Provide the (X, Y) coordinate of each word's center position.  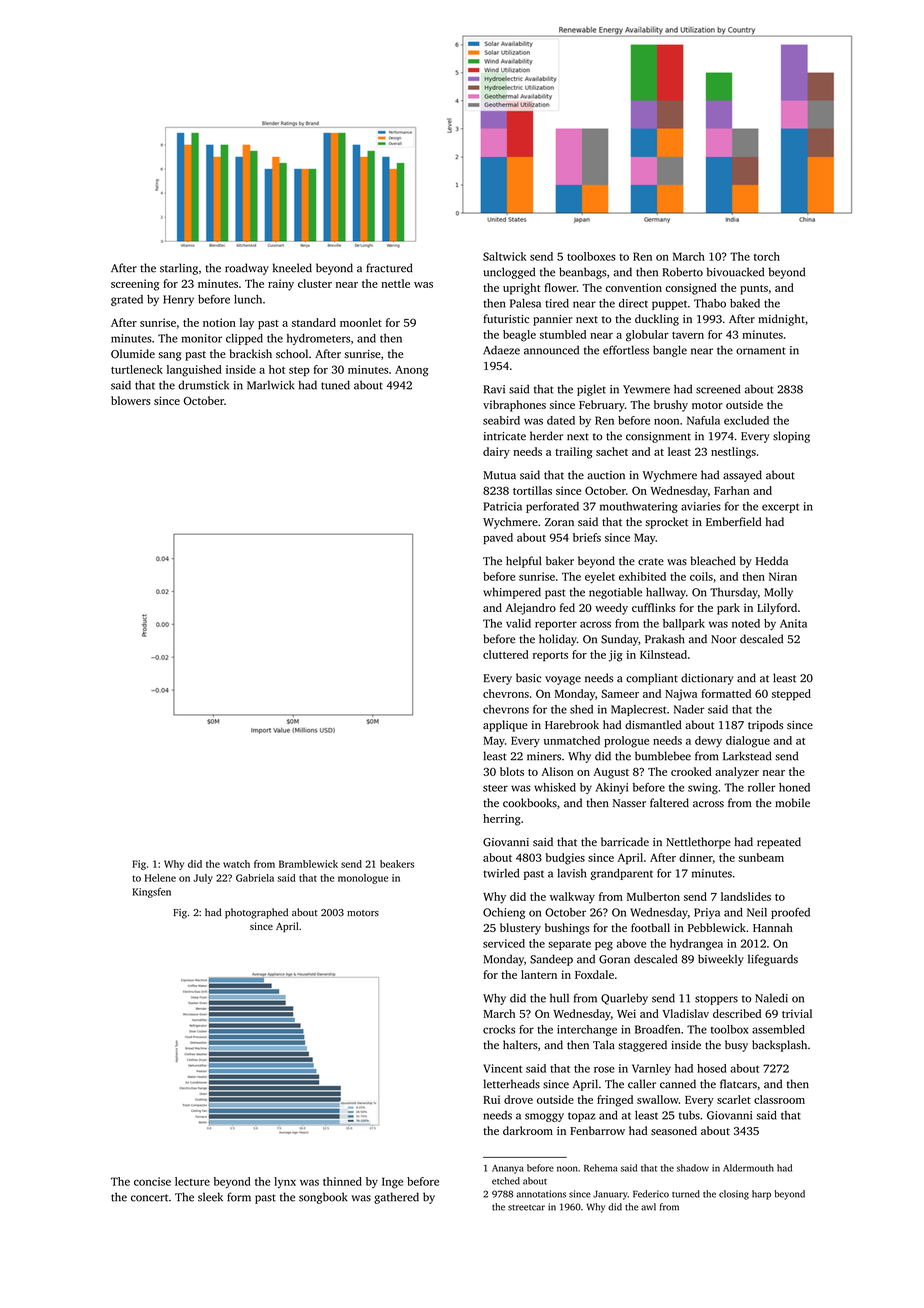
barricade (625, 842)
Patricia (502, 506)
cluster (315, 283)
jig (615, 656)
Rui (491, 1099)
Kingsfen (152, 893)
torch (767, 256)
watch (236, 864)
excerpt (780, 508)
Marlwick (270, 385)
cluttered (506, 654)
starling (179, 269)
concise (152, 1181)
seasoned (674, 1130)
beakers (397, 864)
